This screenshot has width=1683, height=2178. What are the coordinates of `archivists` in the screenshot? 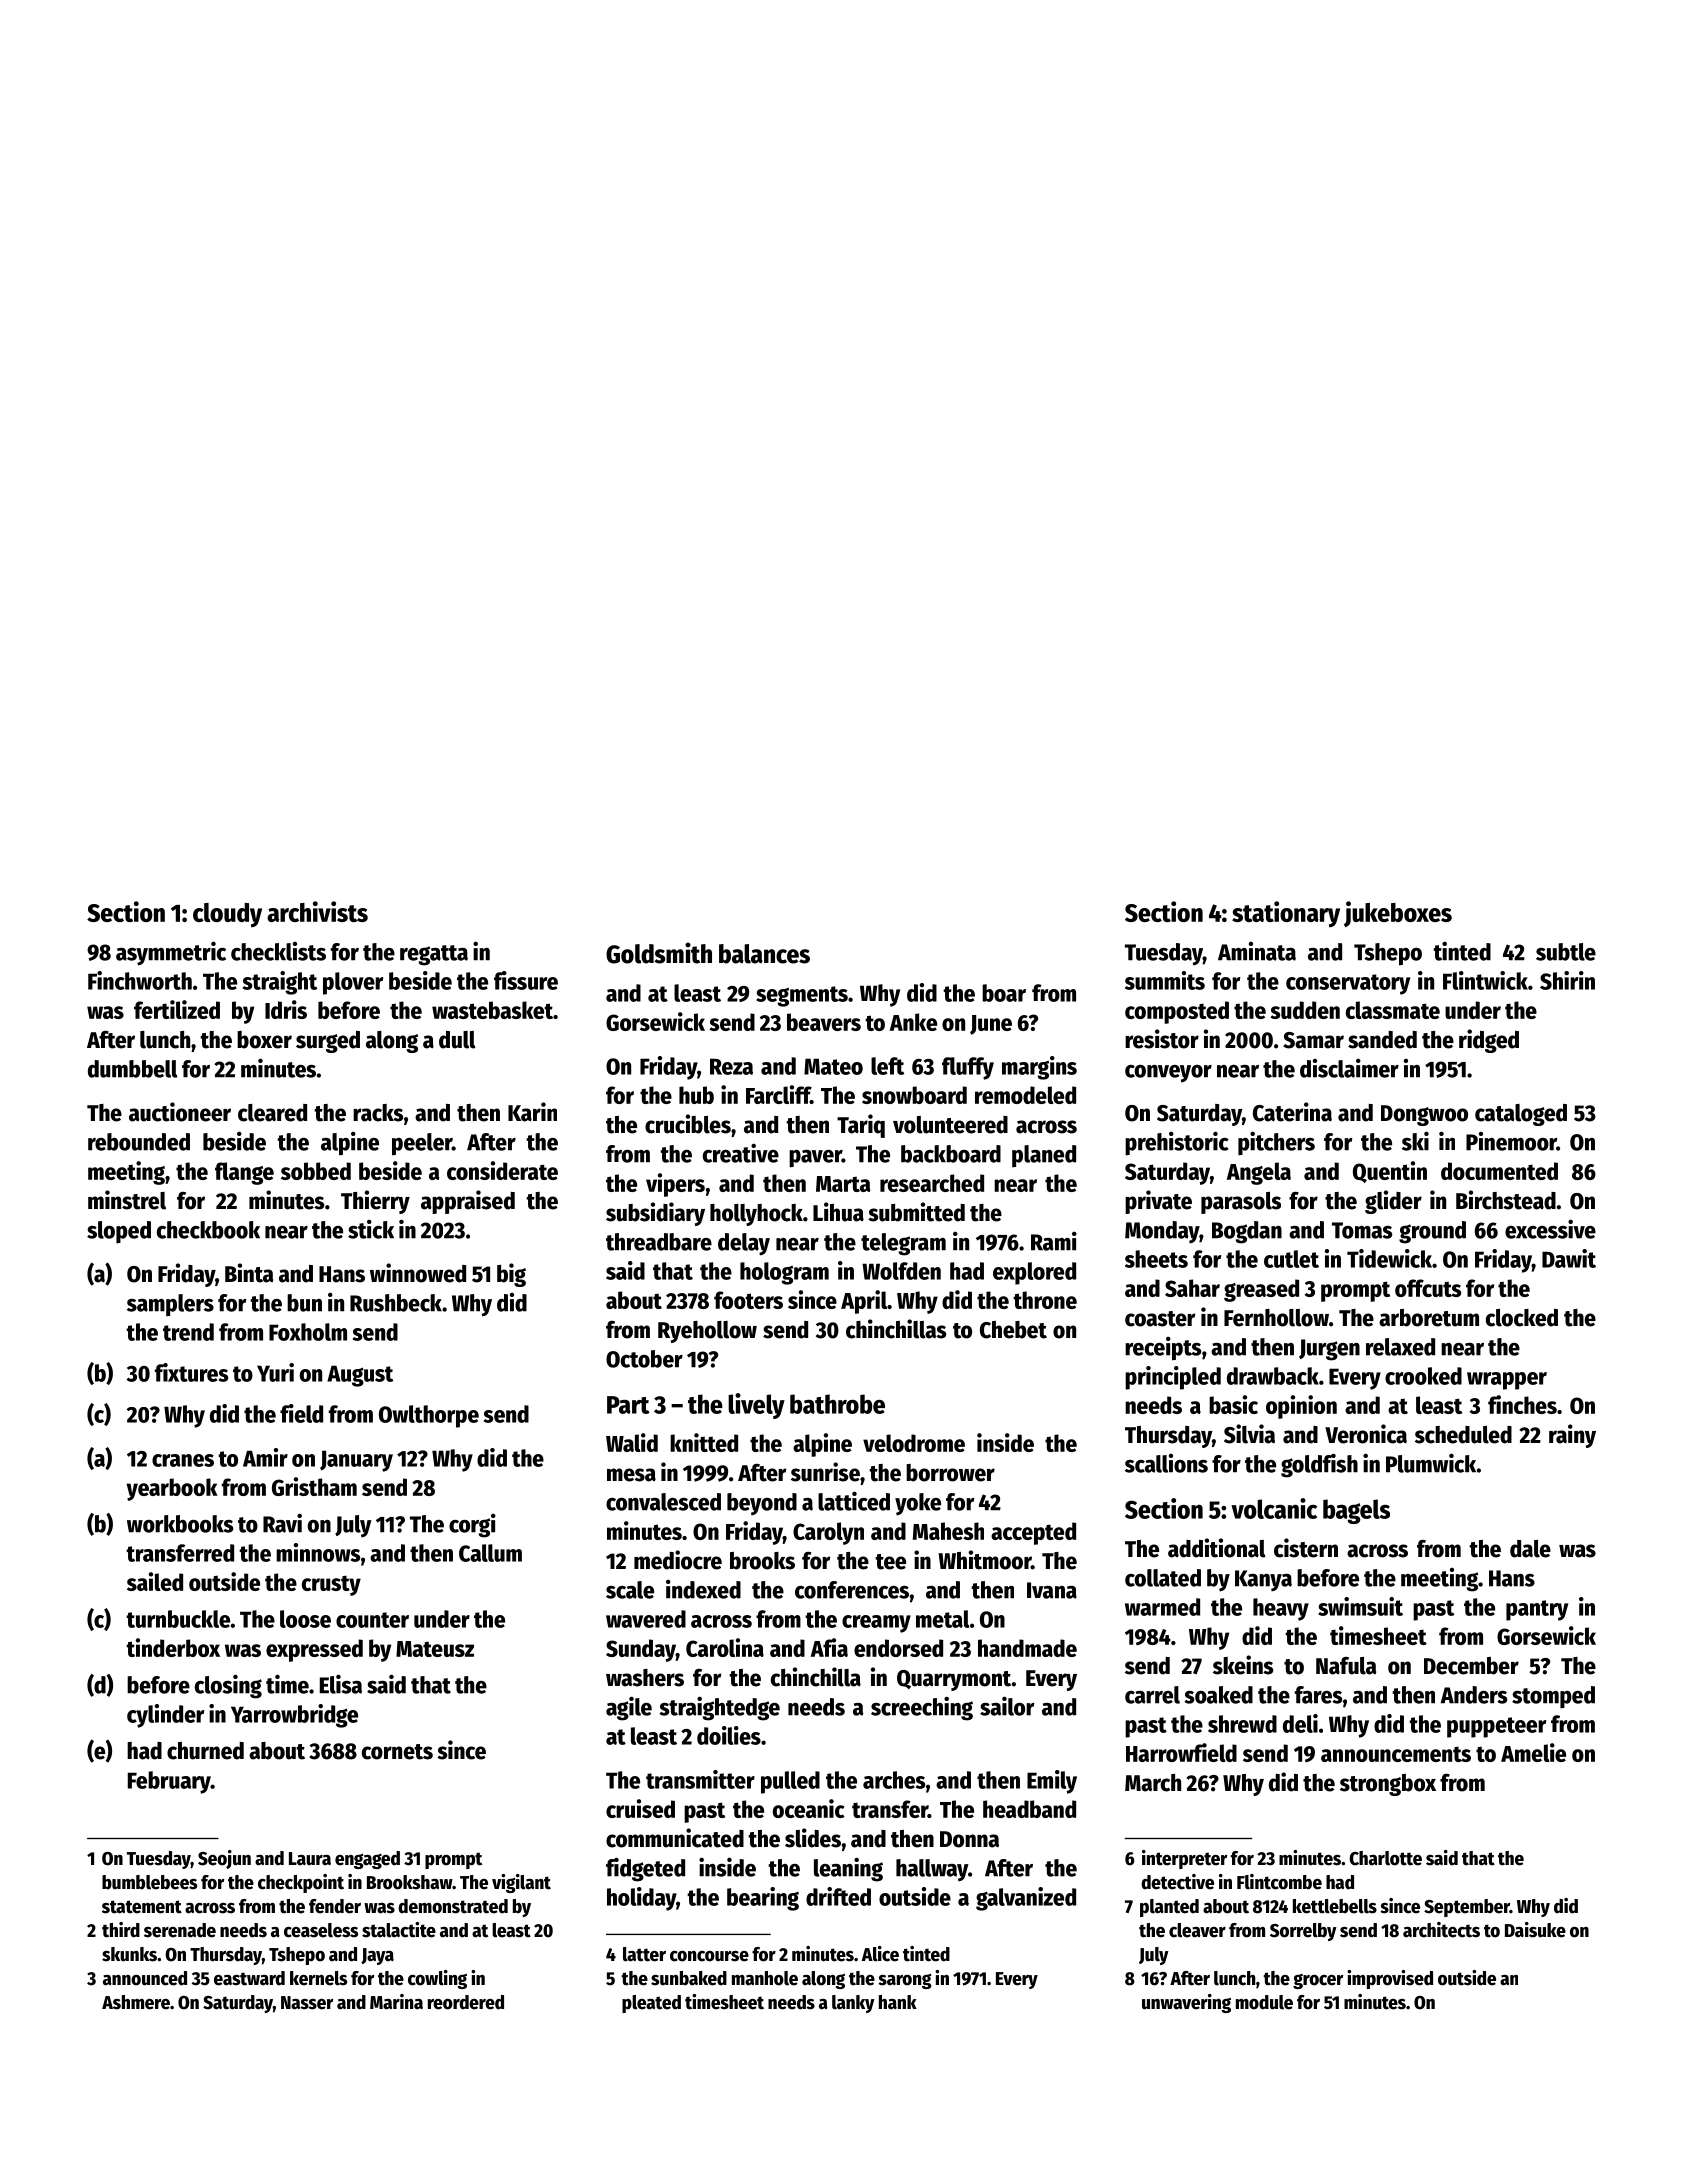 It's located at (317, 911).
